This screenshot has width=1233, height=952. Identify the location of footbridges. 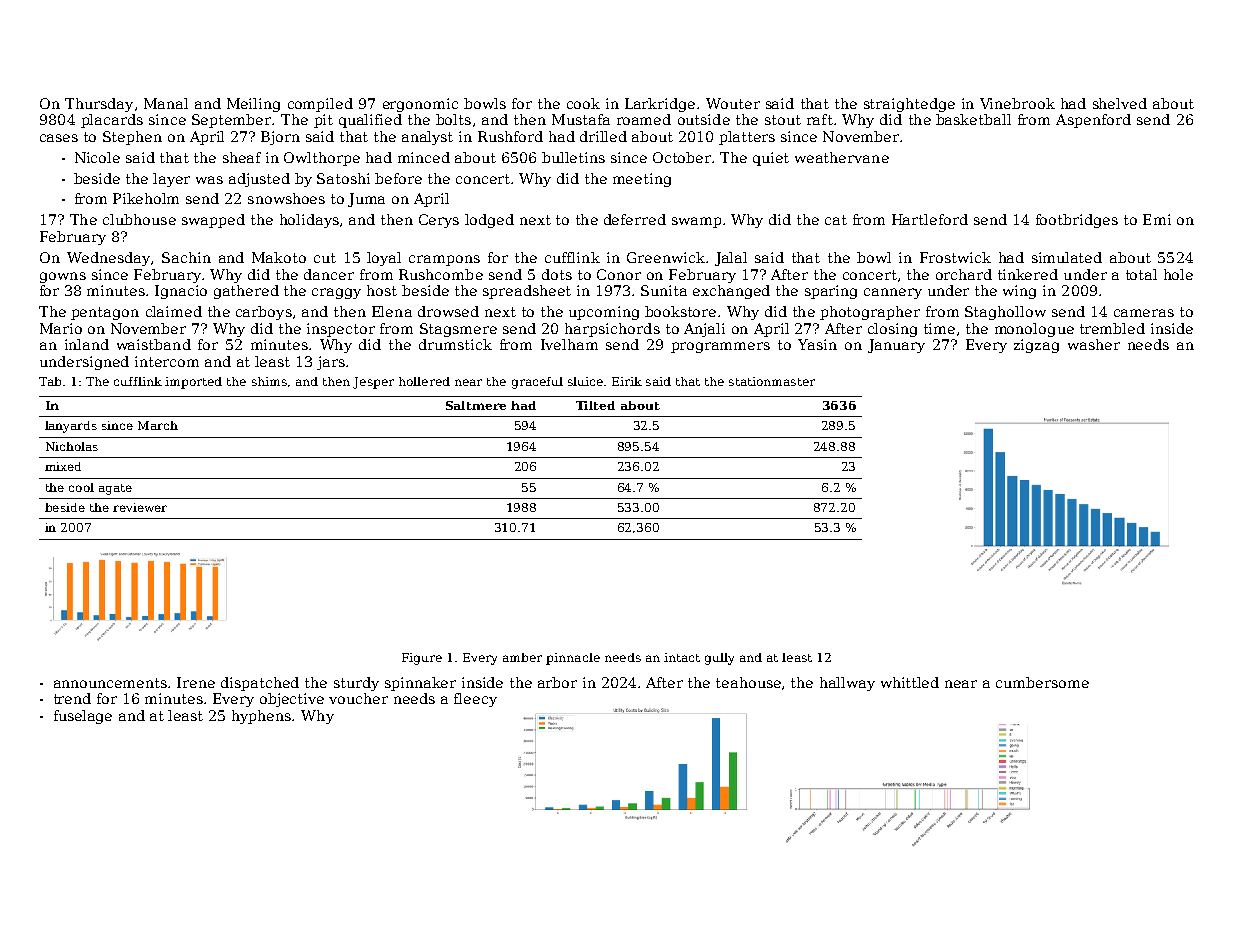
(1077, 221).
